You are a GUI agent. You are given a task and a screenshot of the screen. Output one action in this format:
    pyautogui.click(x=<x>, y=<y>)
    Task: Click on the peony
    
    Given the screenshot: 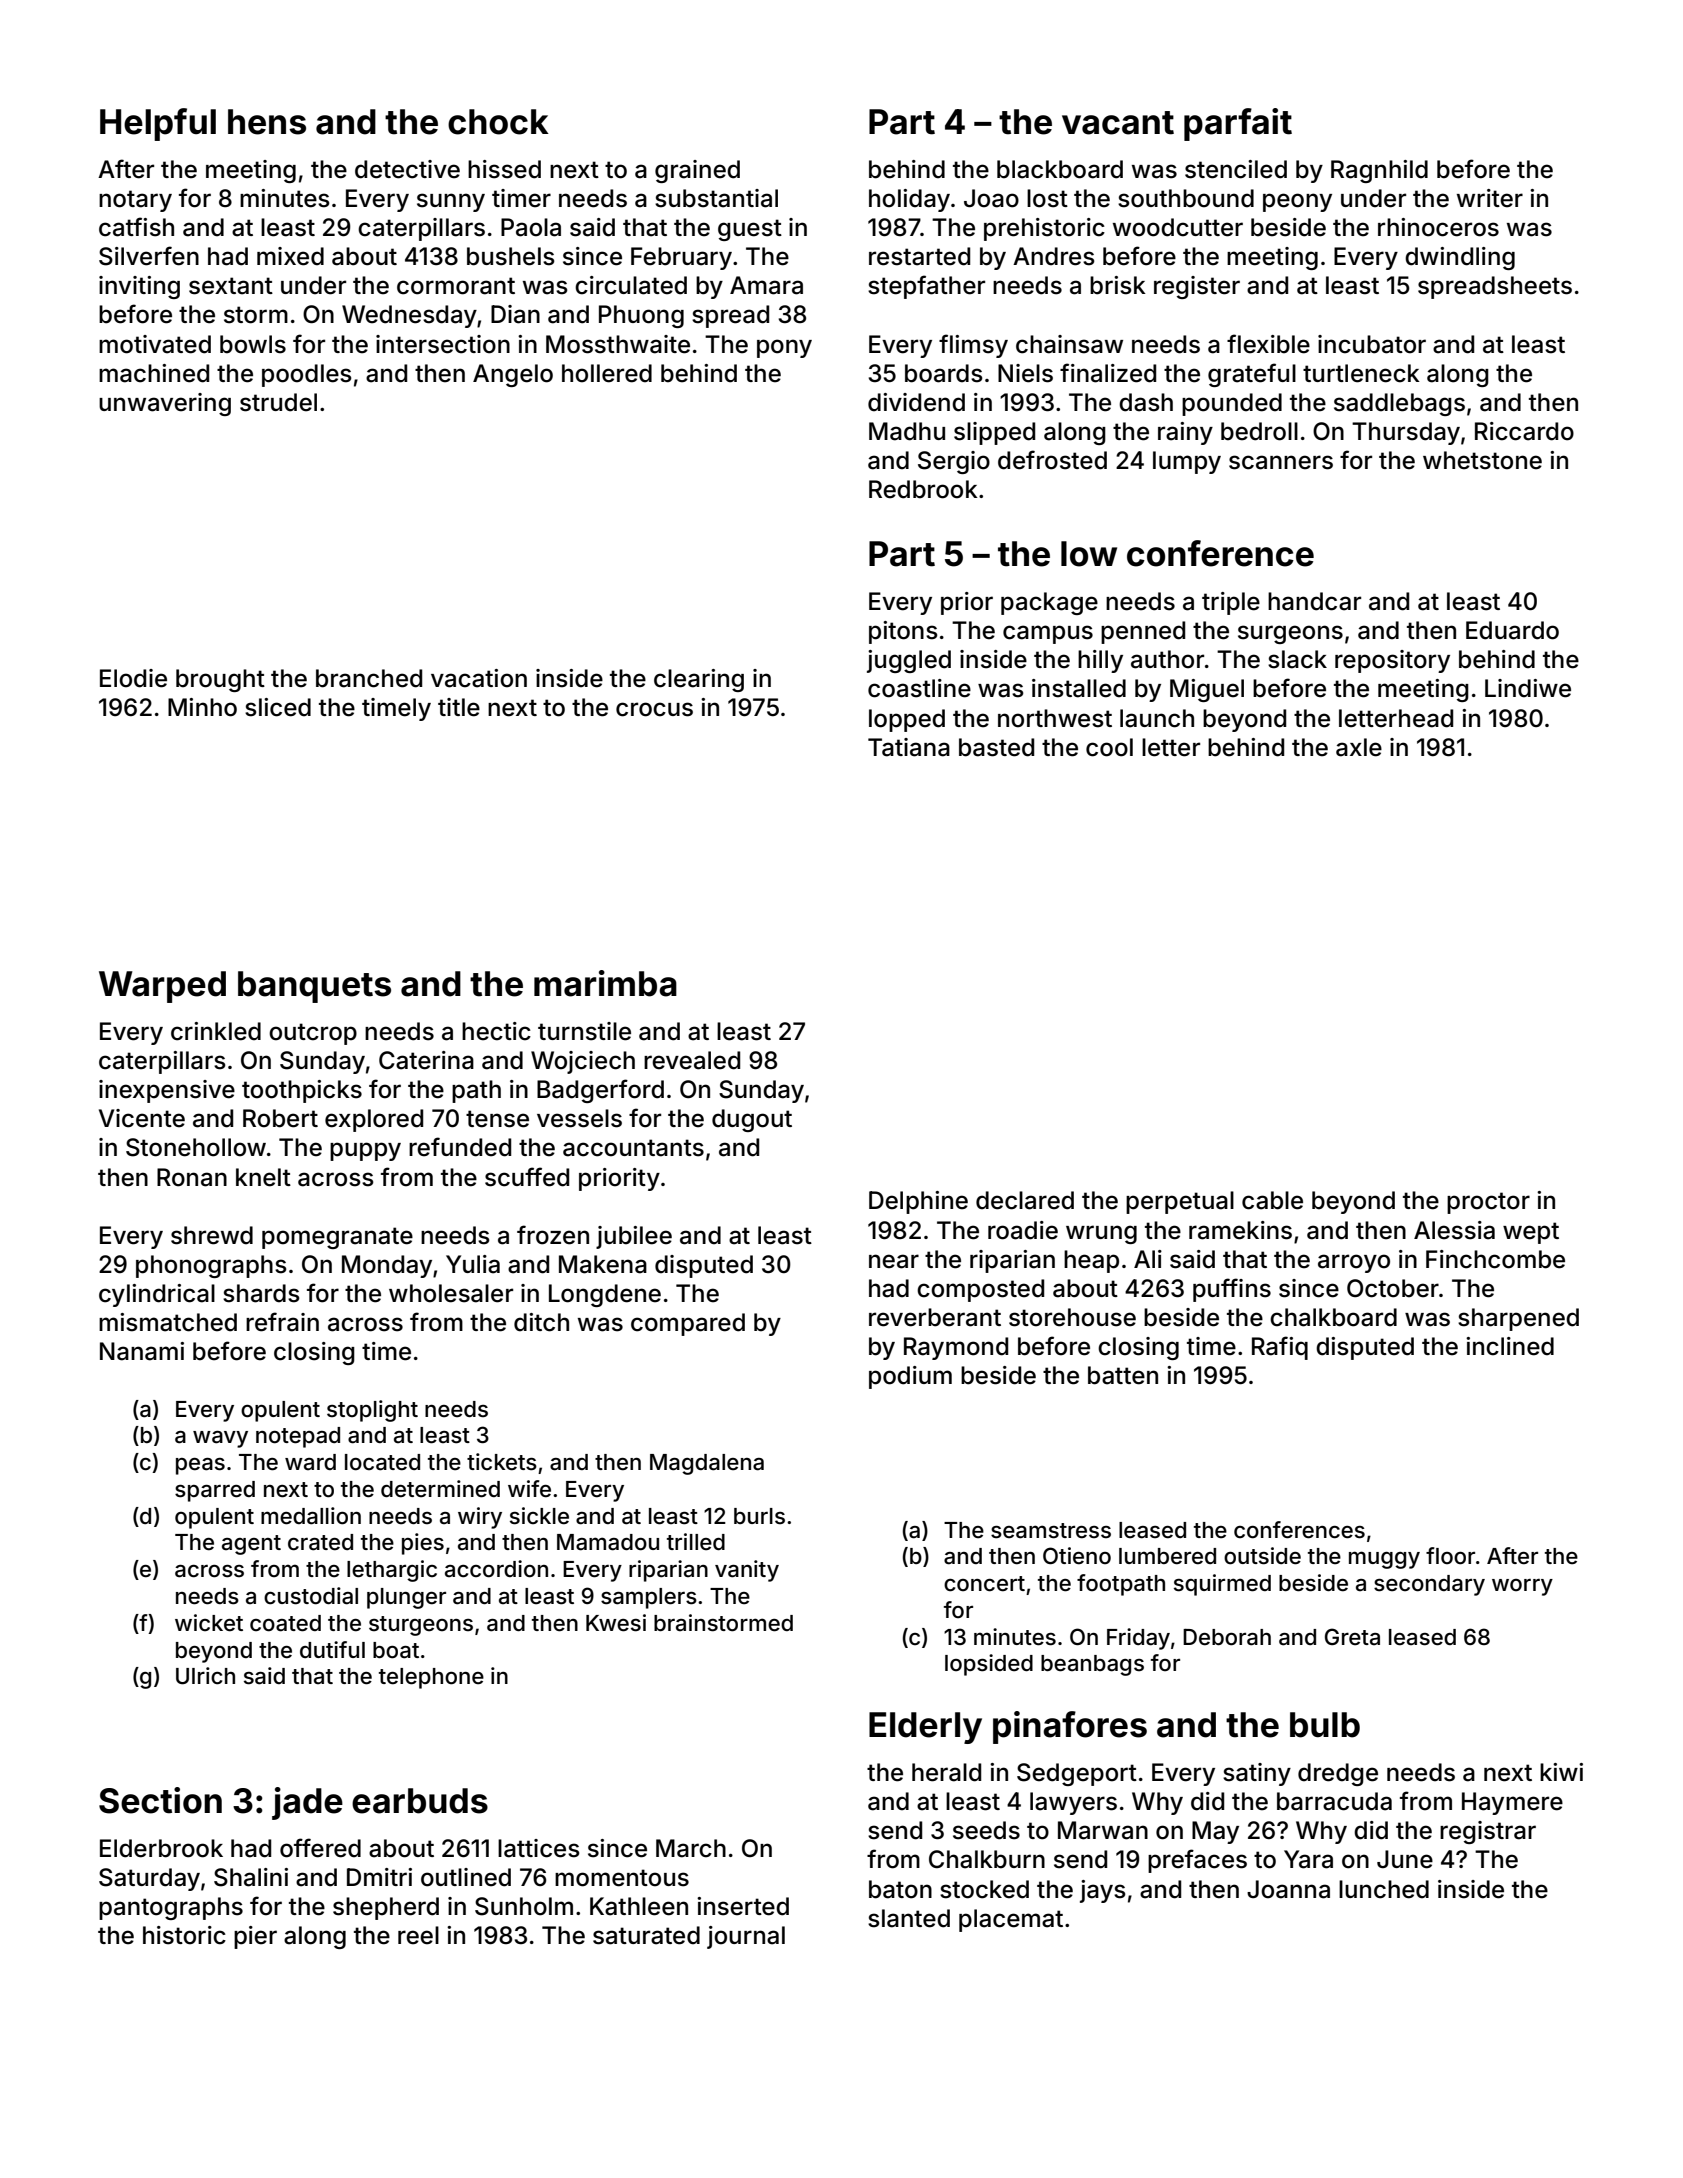 What is the action you would take?
    pyautogui.click(x=1297, y=202)
